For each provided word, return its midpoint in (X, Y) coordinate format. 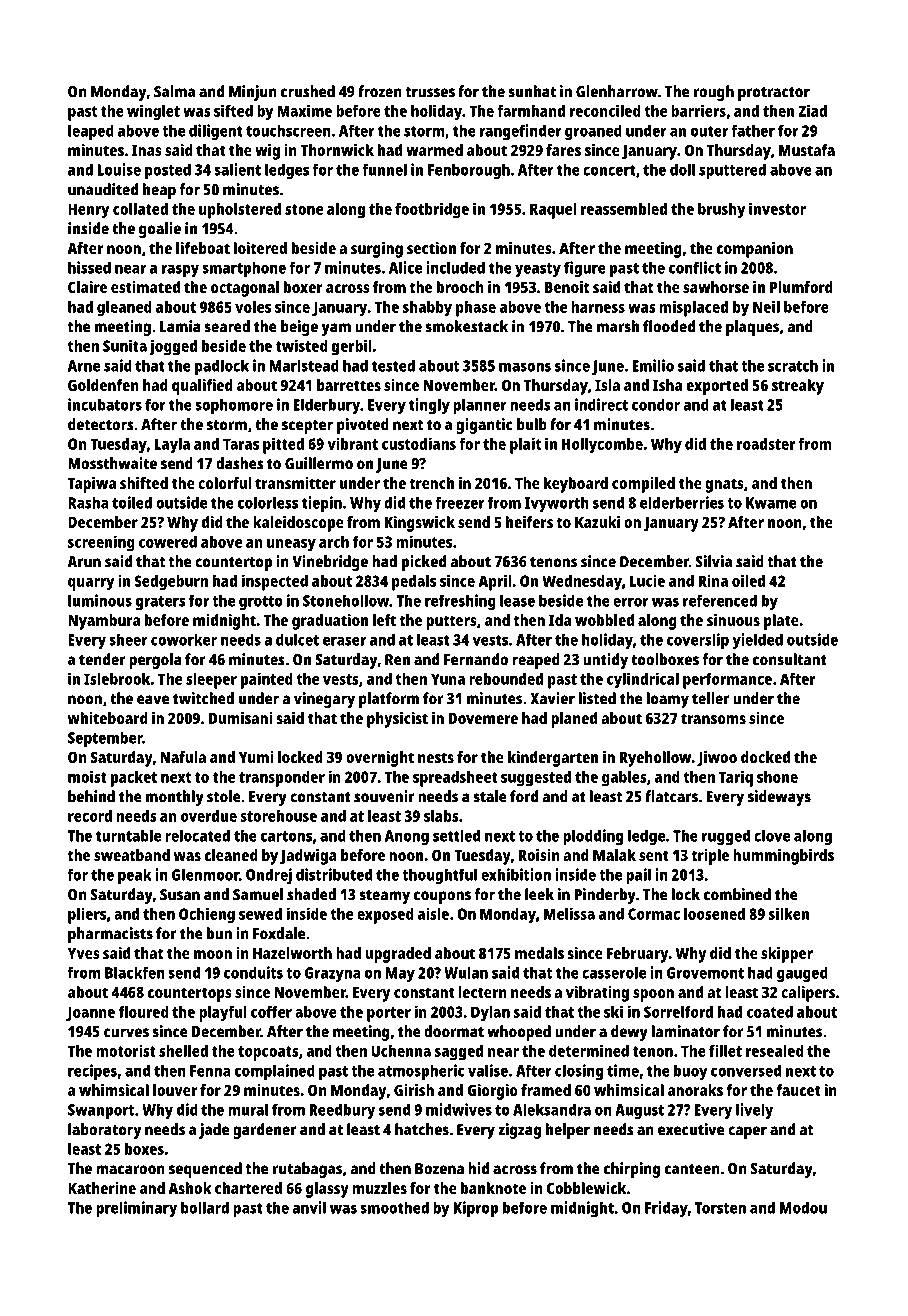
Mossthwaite (113, 463)
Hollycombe (602, 446)
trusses (430, 92)
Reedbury (342, 1111)
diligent (216, 132)
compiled (643, 485)
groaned (593, 132)
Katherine (102, 1188)
